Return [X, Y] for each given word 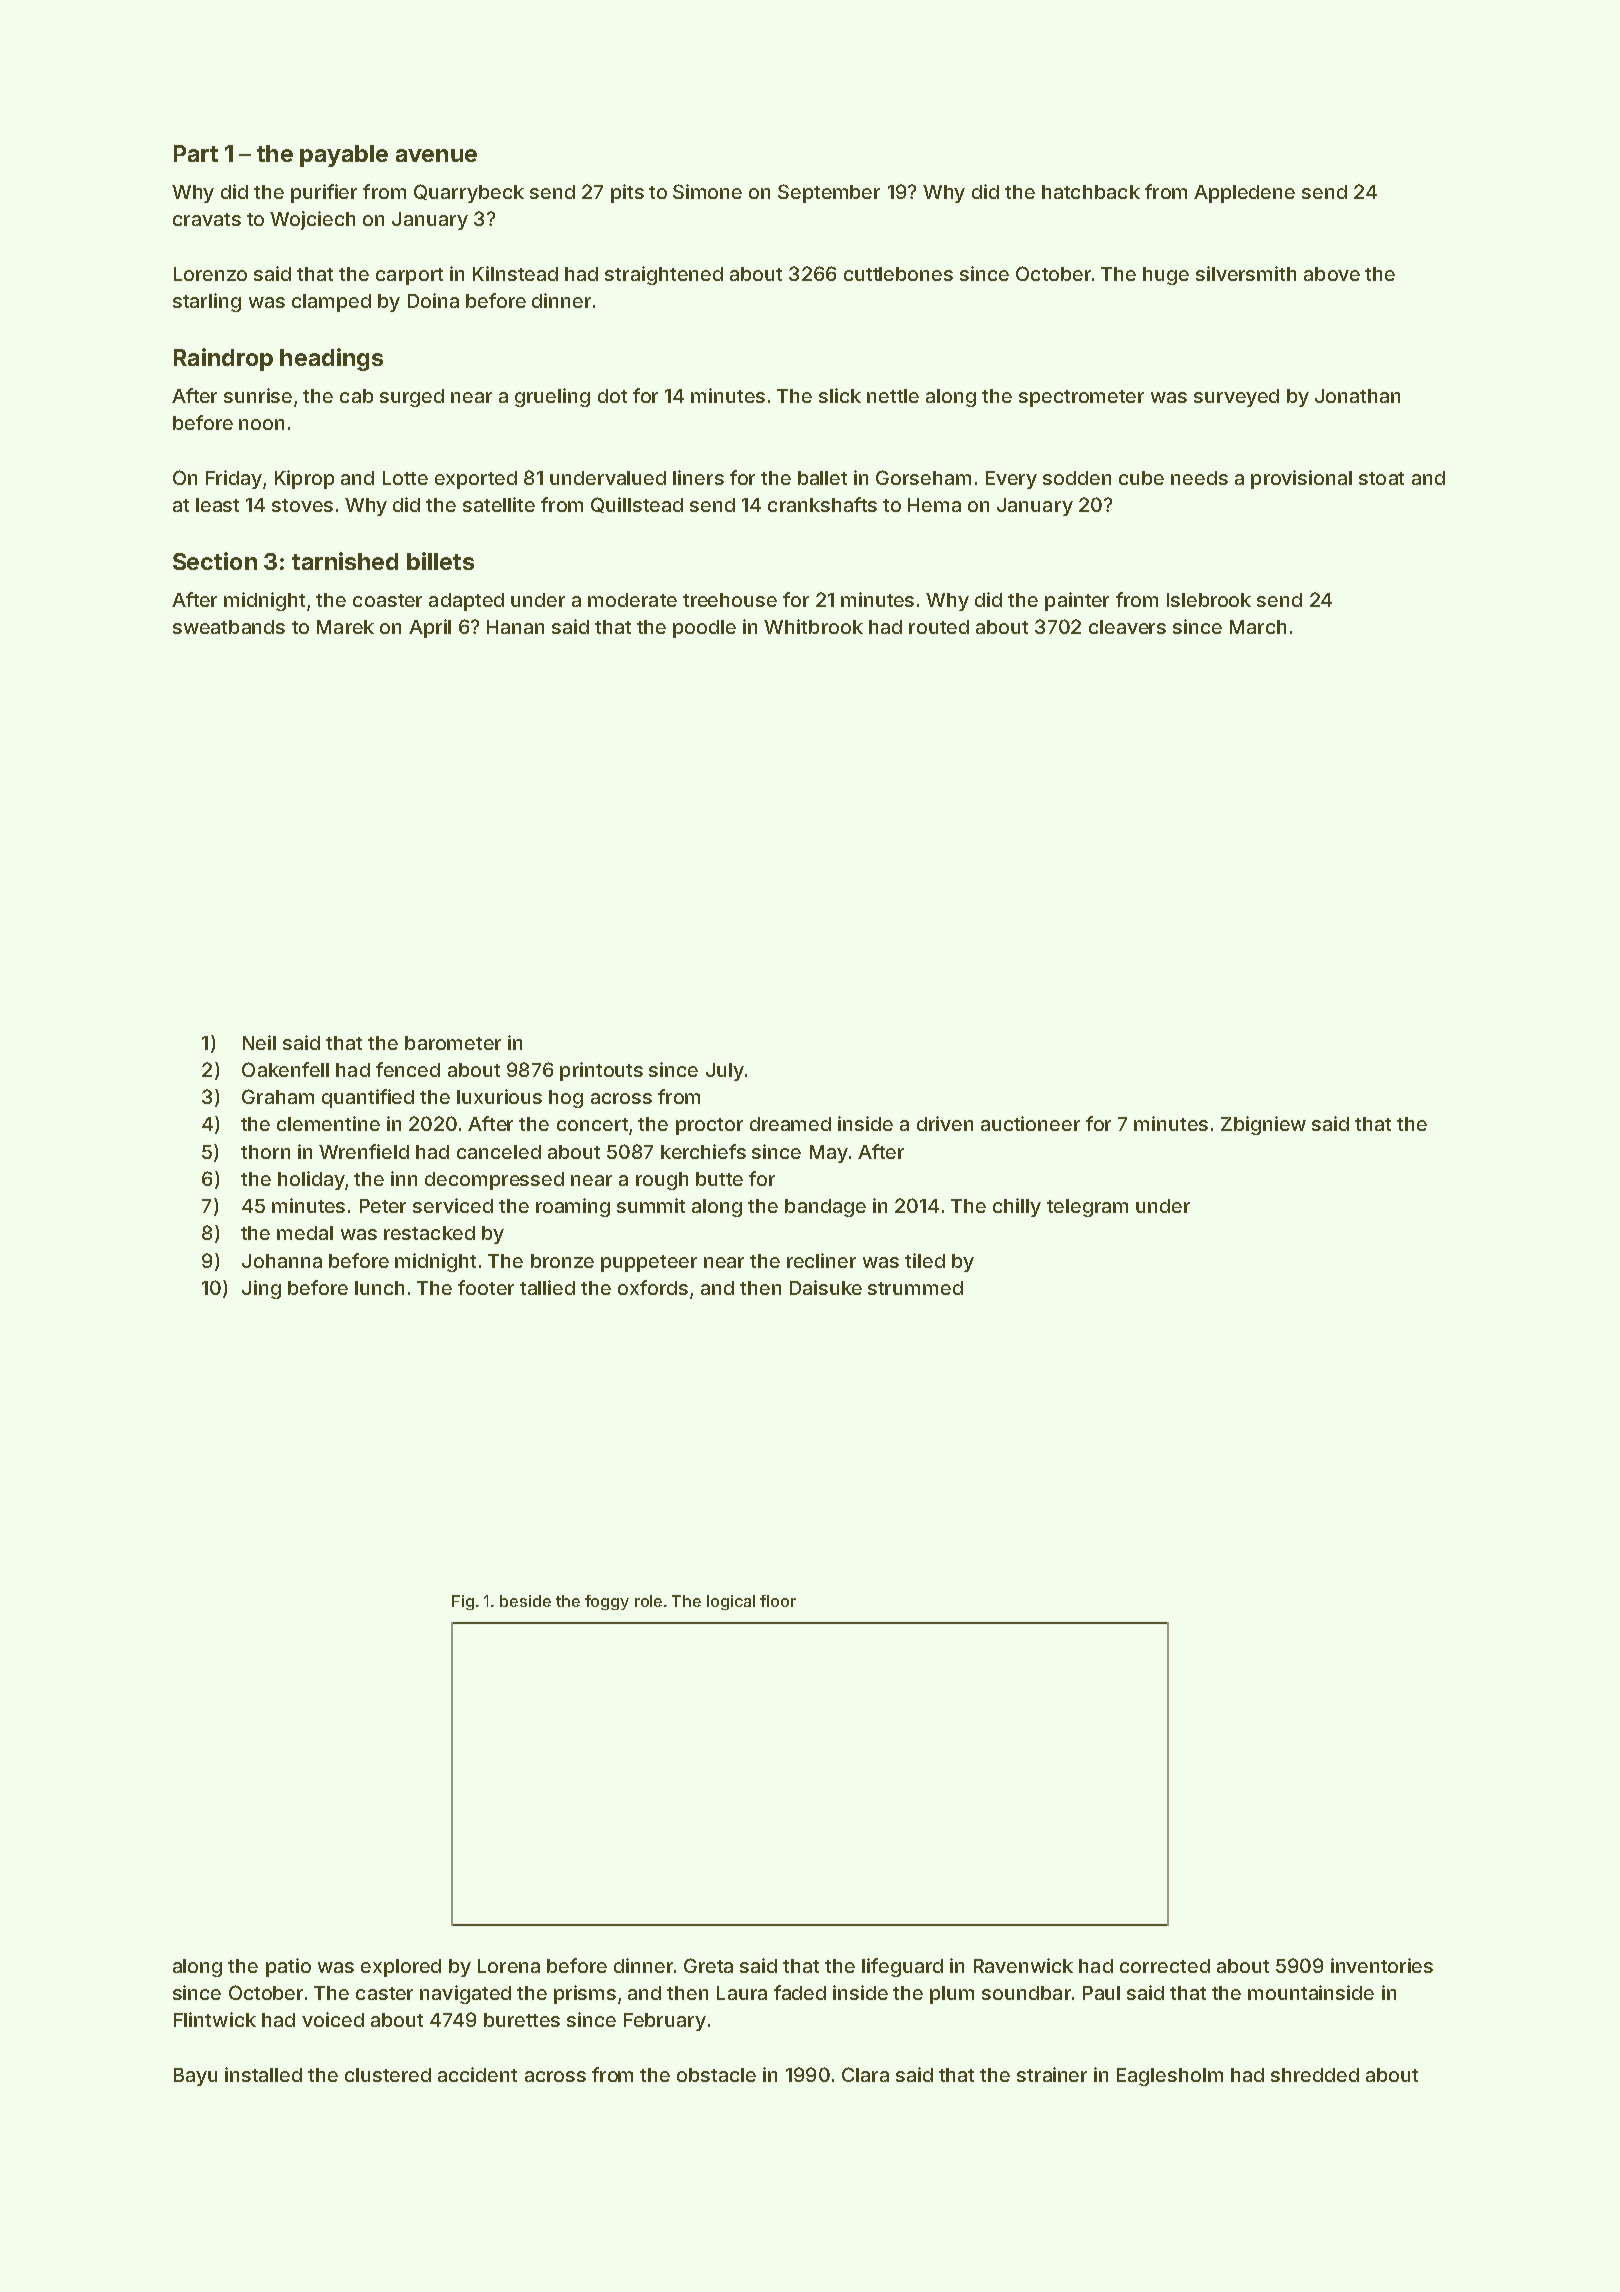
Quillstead [637, 505]
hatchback [1091, 192]
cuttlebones [898, 274]
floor [778, 1601]
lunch [379, 1288]
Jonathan [1357, 396]
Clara [865, 2074]
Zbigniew [1263, 1125]
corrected [1165, 1966]
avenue [436, 155]
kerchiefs [703, 1151]
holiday [311, 1180]
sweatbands [229, 627]
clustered [388, 2075]
